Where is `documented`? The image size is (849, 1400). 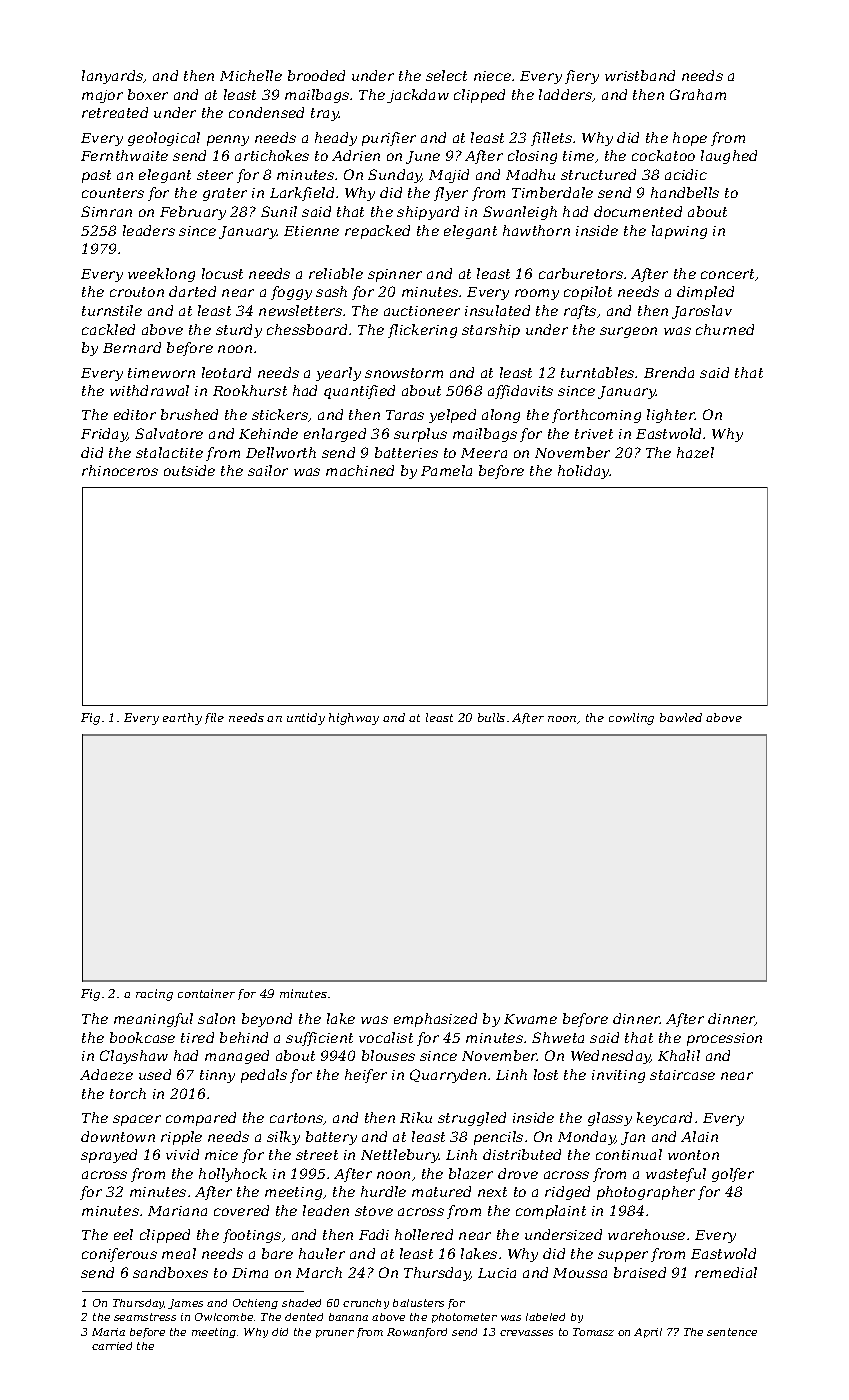
documented is located at coordinates (638, 211).
